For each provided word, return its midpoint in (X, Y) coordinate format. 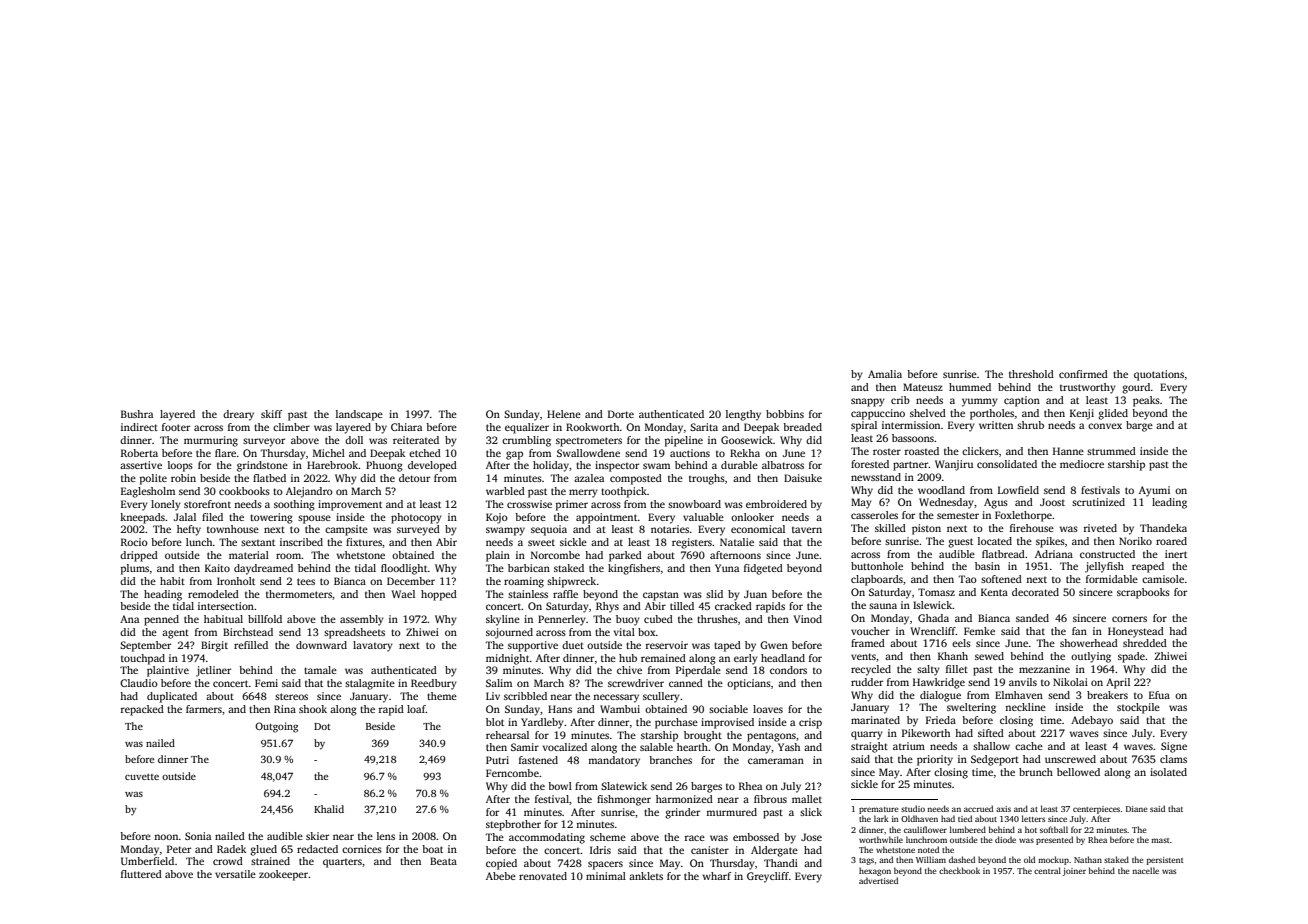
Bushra (137, 414)
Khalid (329, 809)
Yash (789, 747)
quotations (1159, 375)
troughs (707, 479)
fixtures (364, 542)
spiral (864, 426)
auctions (690, 453)
